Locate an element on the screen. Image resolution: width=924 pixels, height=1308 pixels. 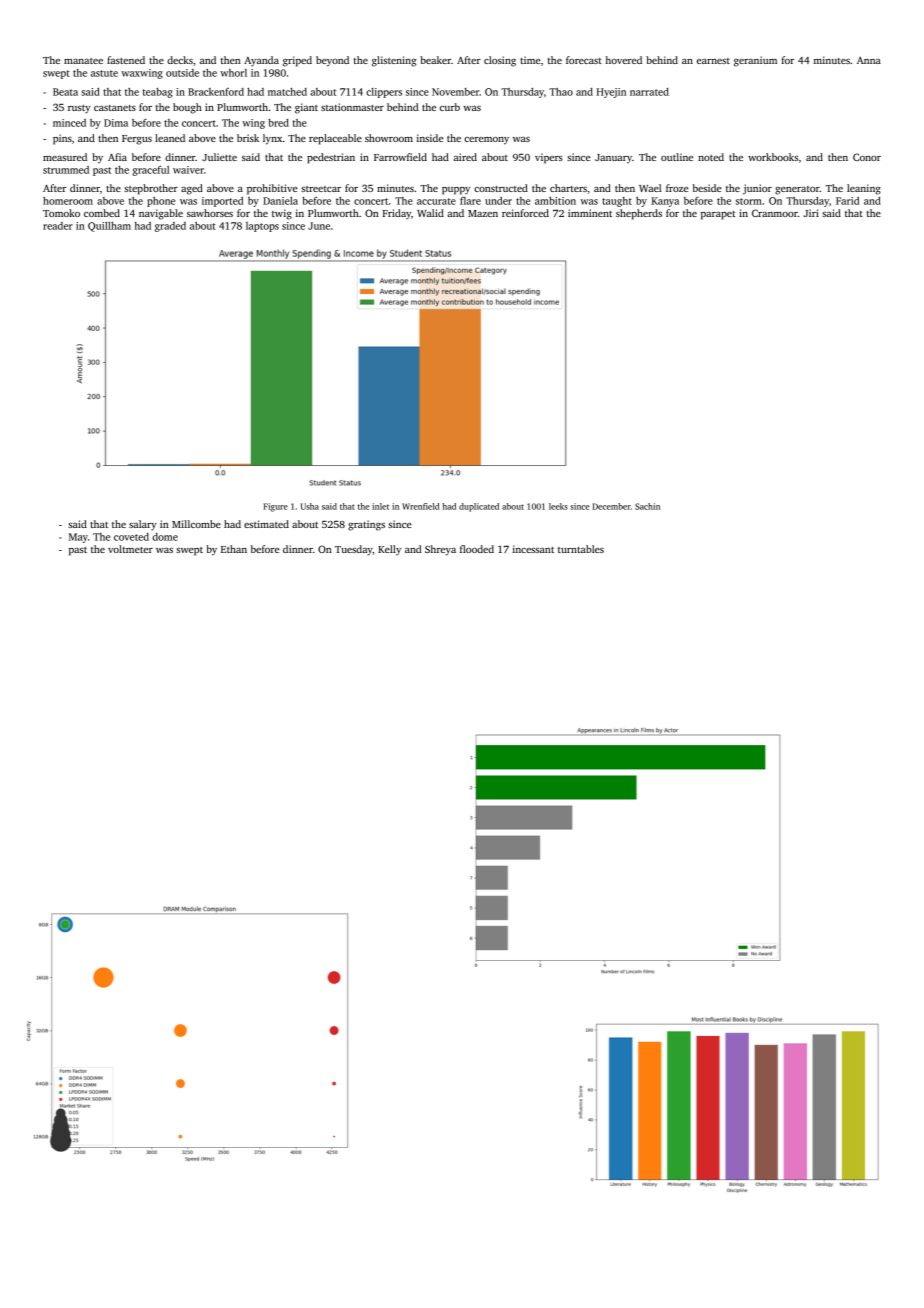
Fergus is located at coordinates (137, 140).
